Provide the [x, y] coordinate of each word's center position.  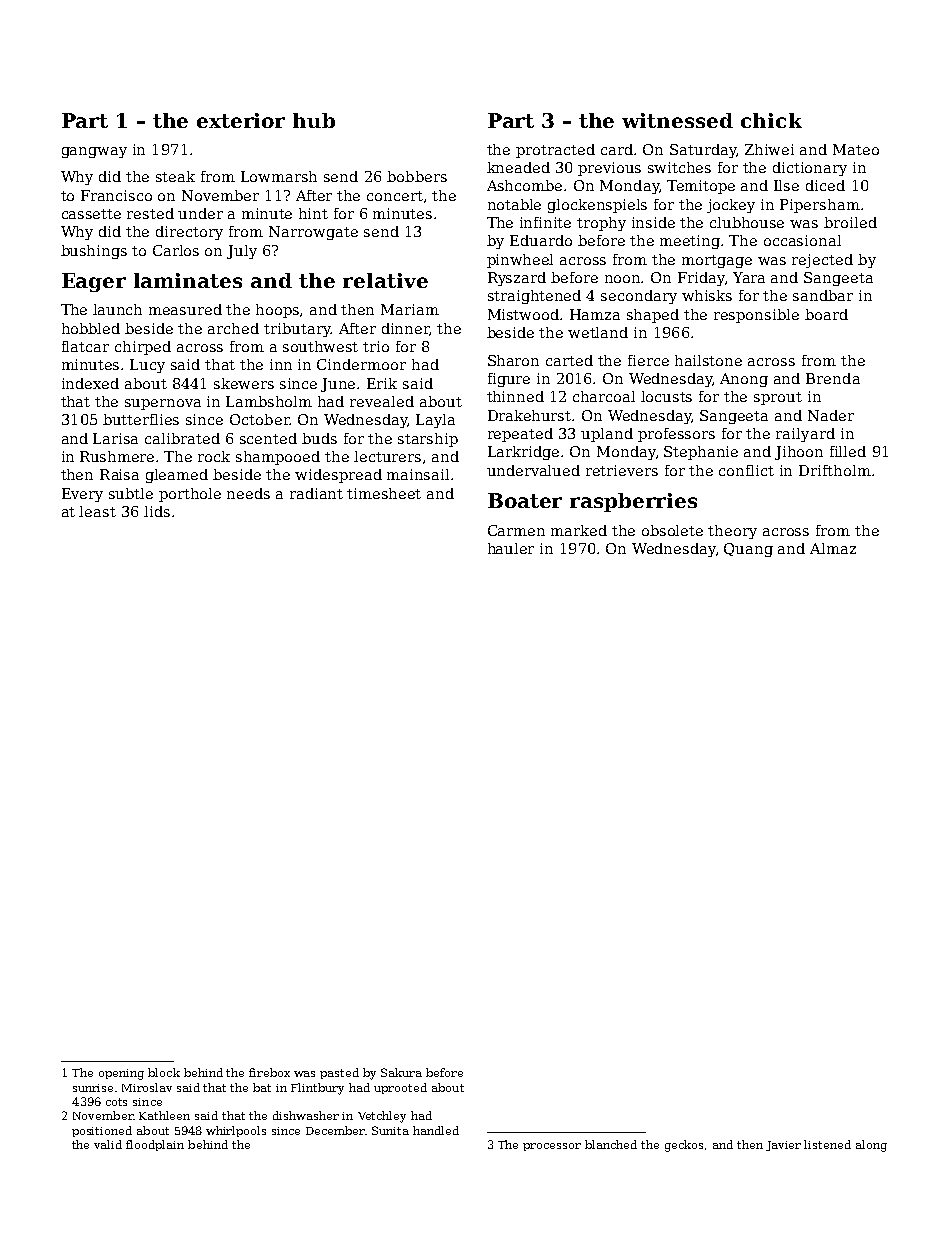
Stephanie [701, 453]
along [871, 1146]
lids [157, 511]
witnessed [677, 120]
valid [108, 1144]
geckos [684, 1146]
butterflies [141, 419]
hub [314, 120]
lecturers [387, 456]
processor [552, 1147]
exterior [241, 120]
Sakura [401, 1072]
